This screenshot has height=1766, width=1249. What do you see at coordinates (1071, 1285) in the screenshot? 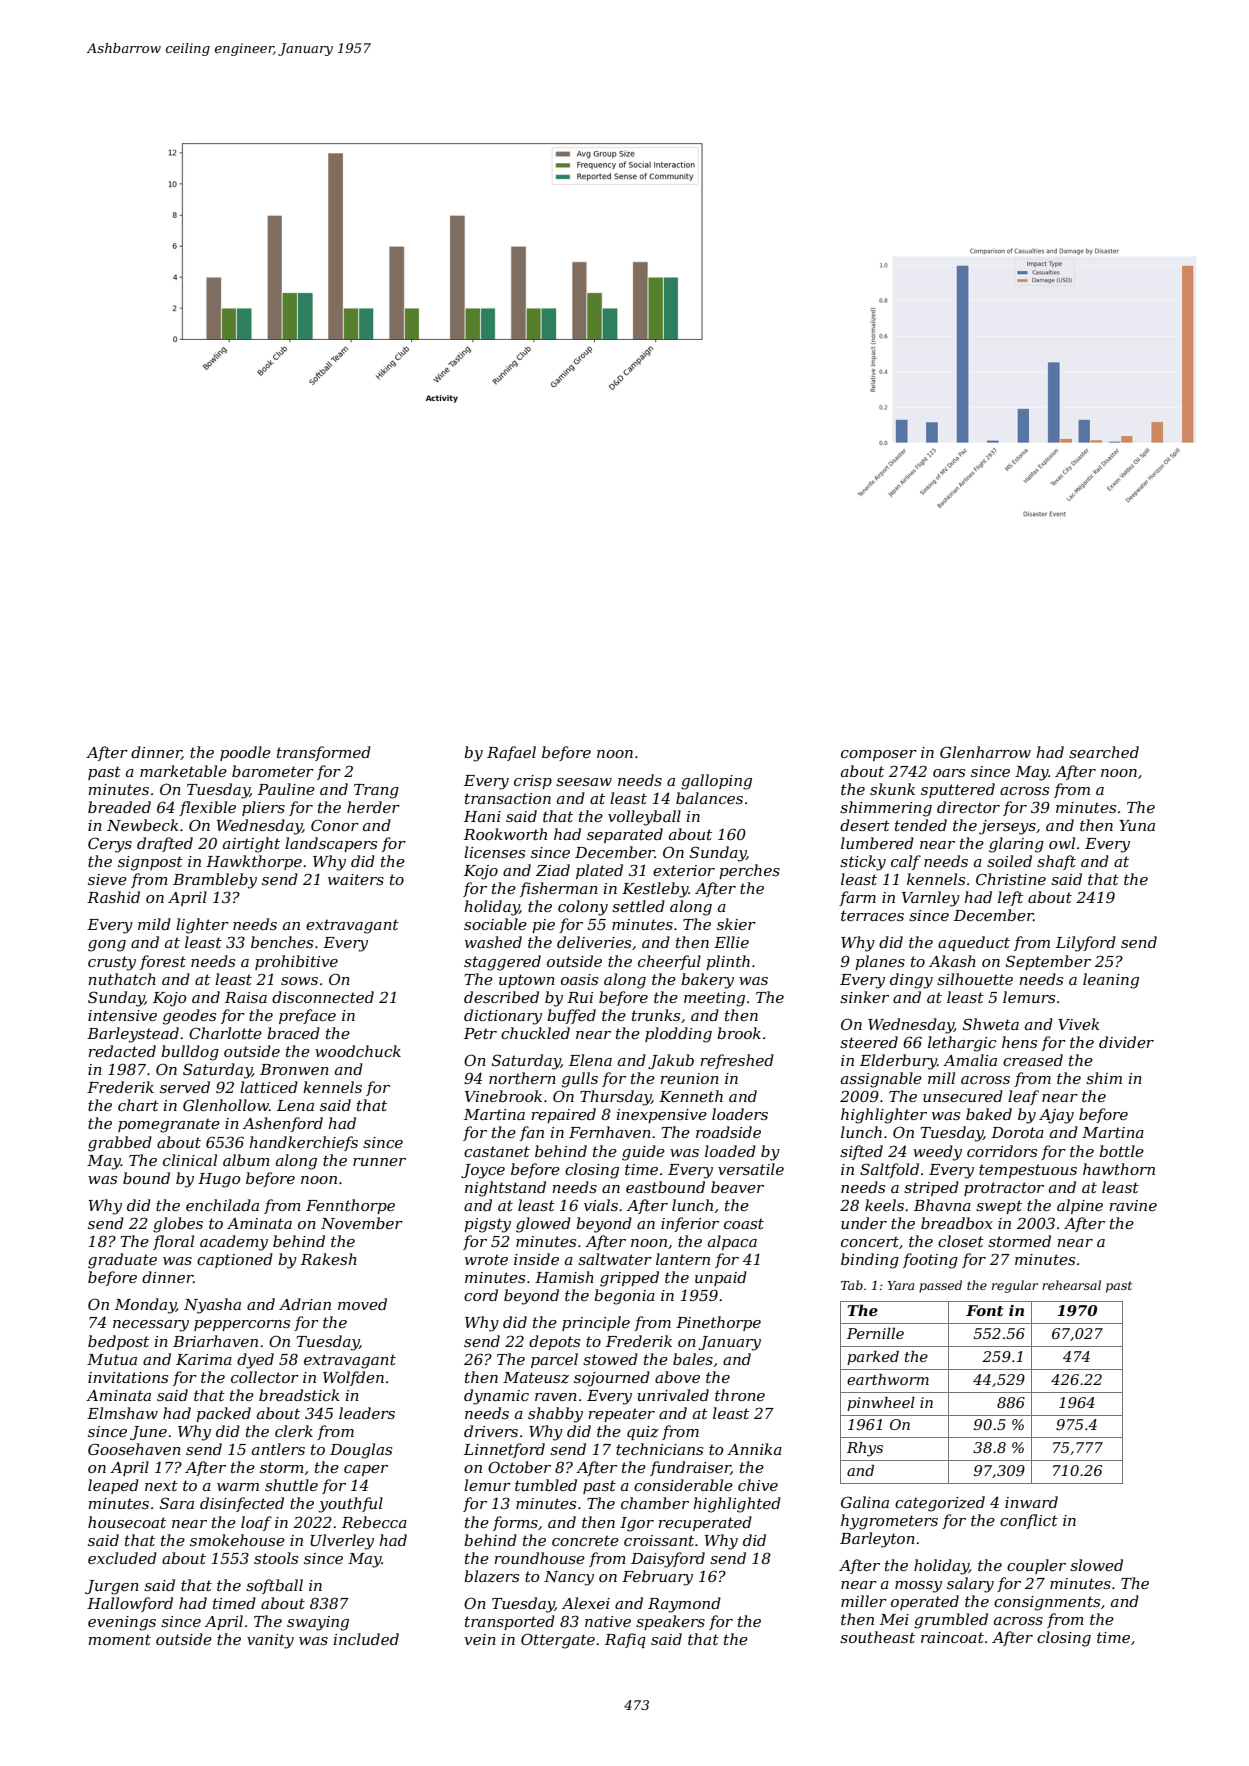
I see `rehearsal` at bounding box center [1071, 1285].
